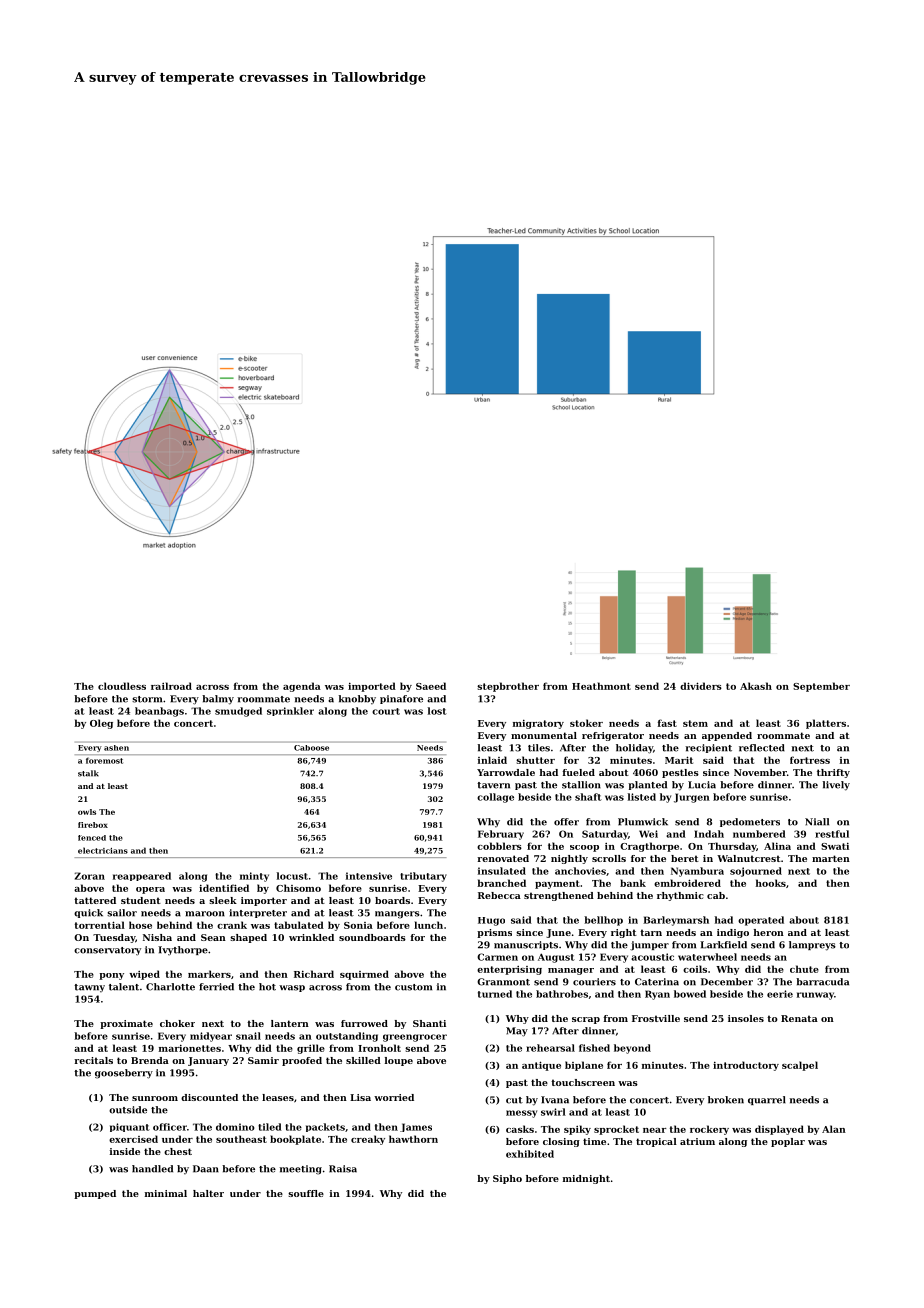  I want to click on Brenda, so click(150, 1060).
